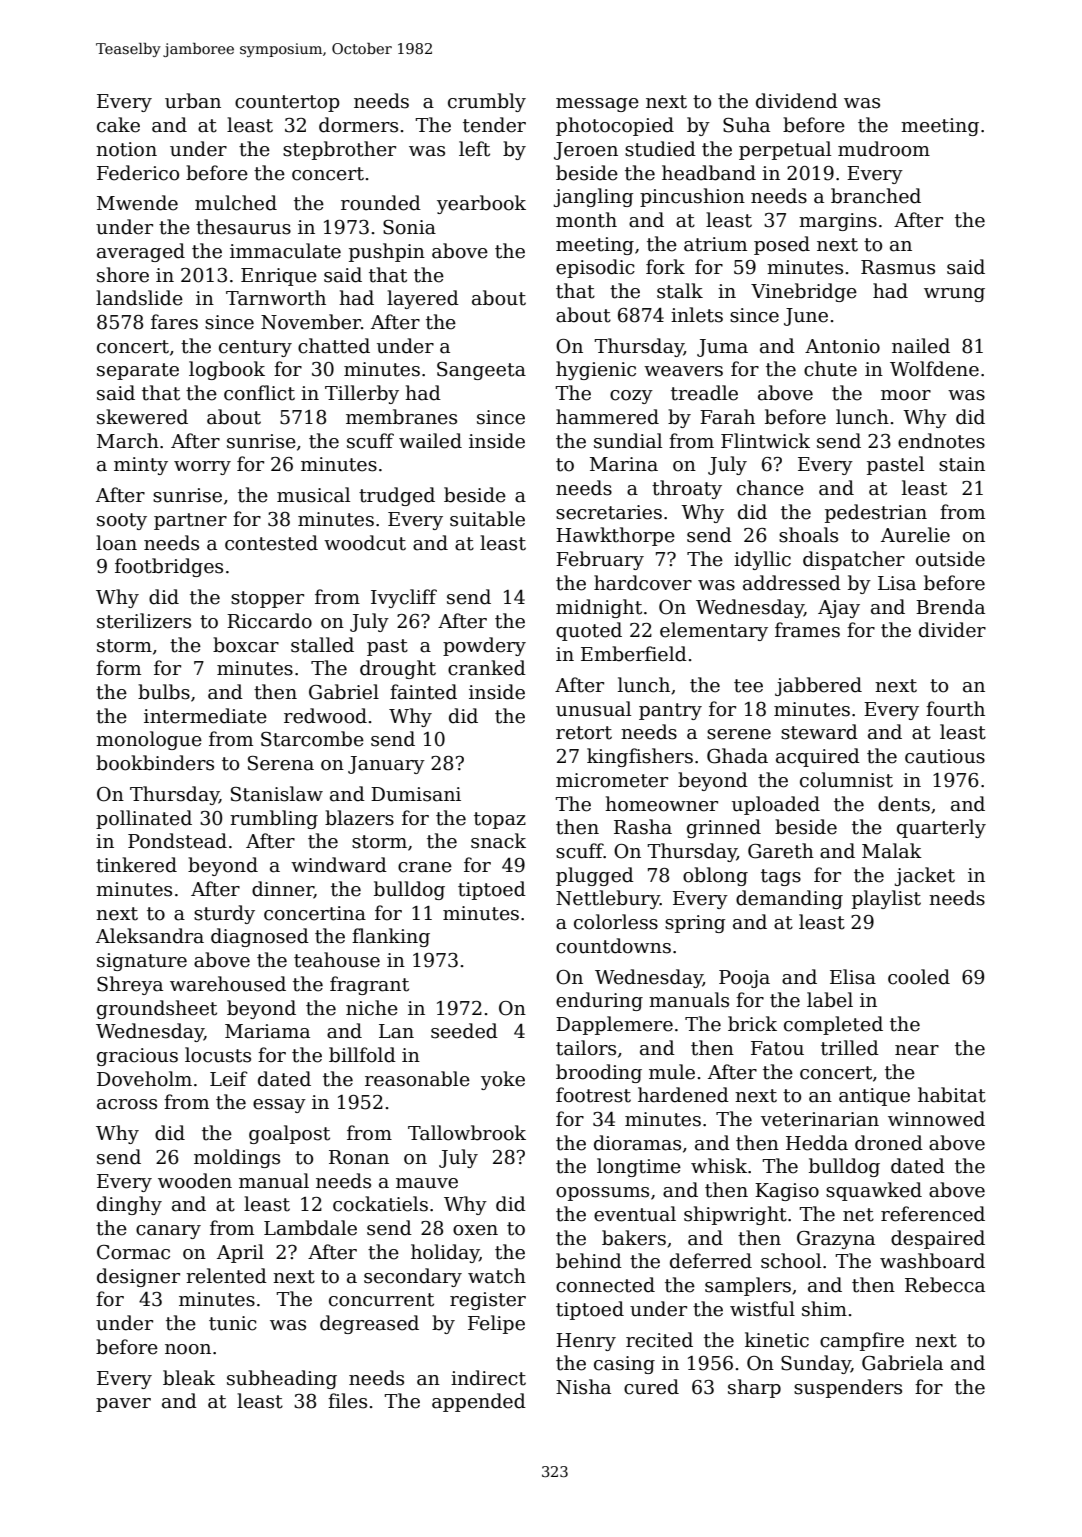  What do you see at coordinates (282, 1379) in the screenshot?
I see `subheading` at bounding box center [282, 1379].
